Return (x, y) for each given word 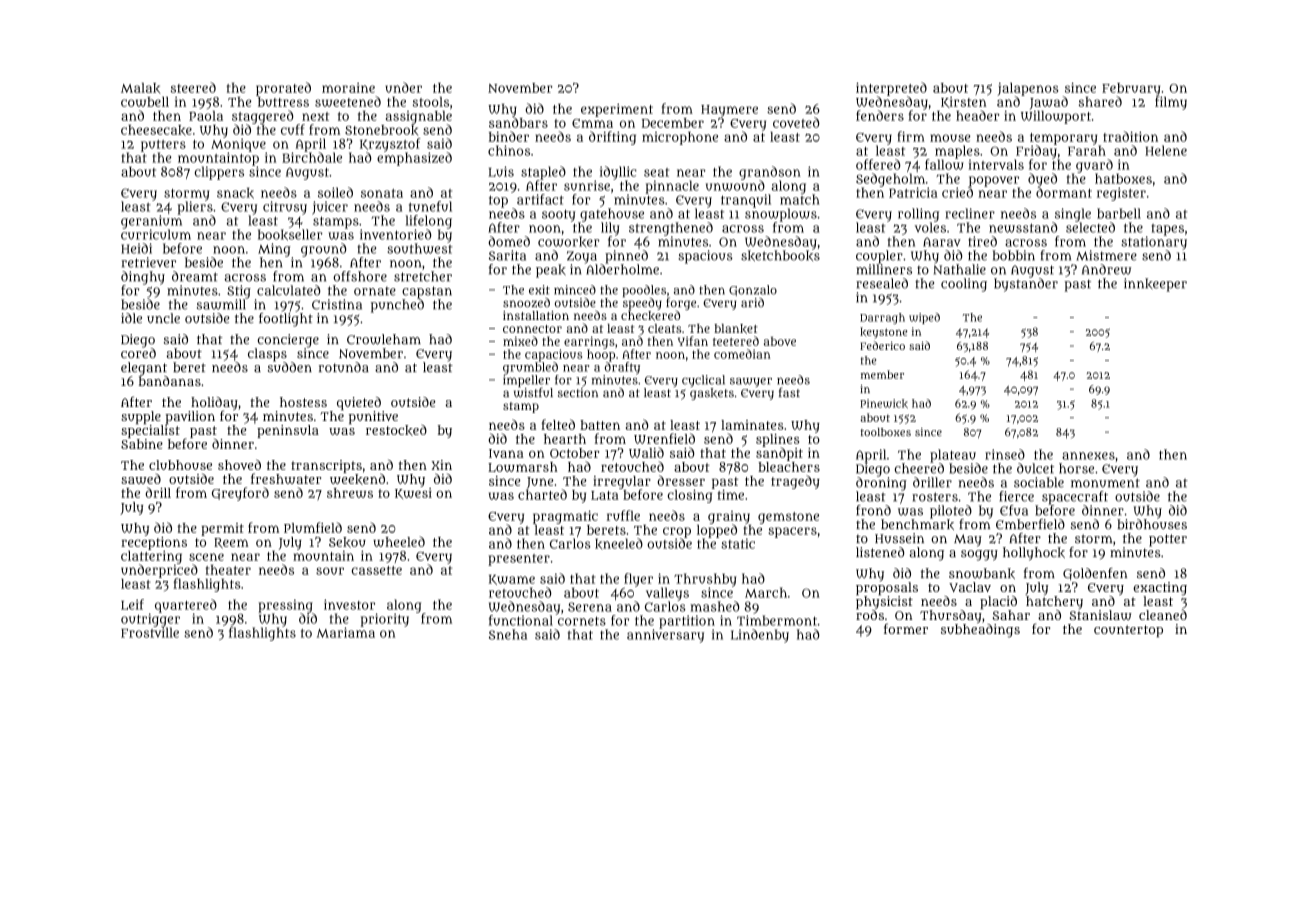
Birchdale (312, 157)
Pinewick (884, 404)
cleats (664, 328)
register (1121, 194)
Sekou (347, 542)
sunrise (587, 185)
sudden (290, 367)
